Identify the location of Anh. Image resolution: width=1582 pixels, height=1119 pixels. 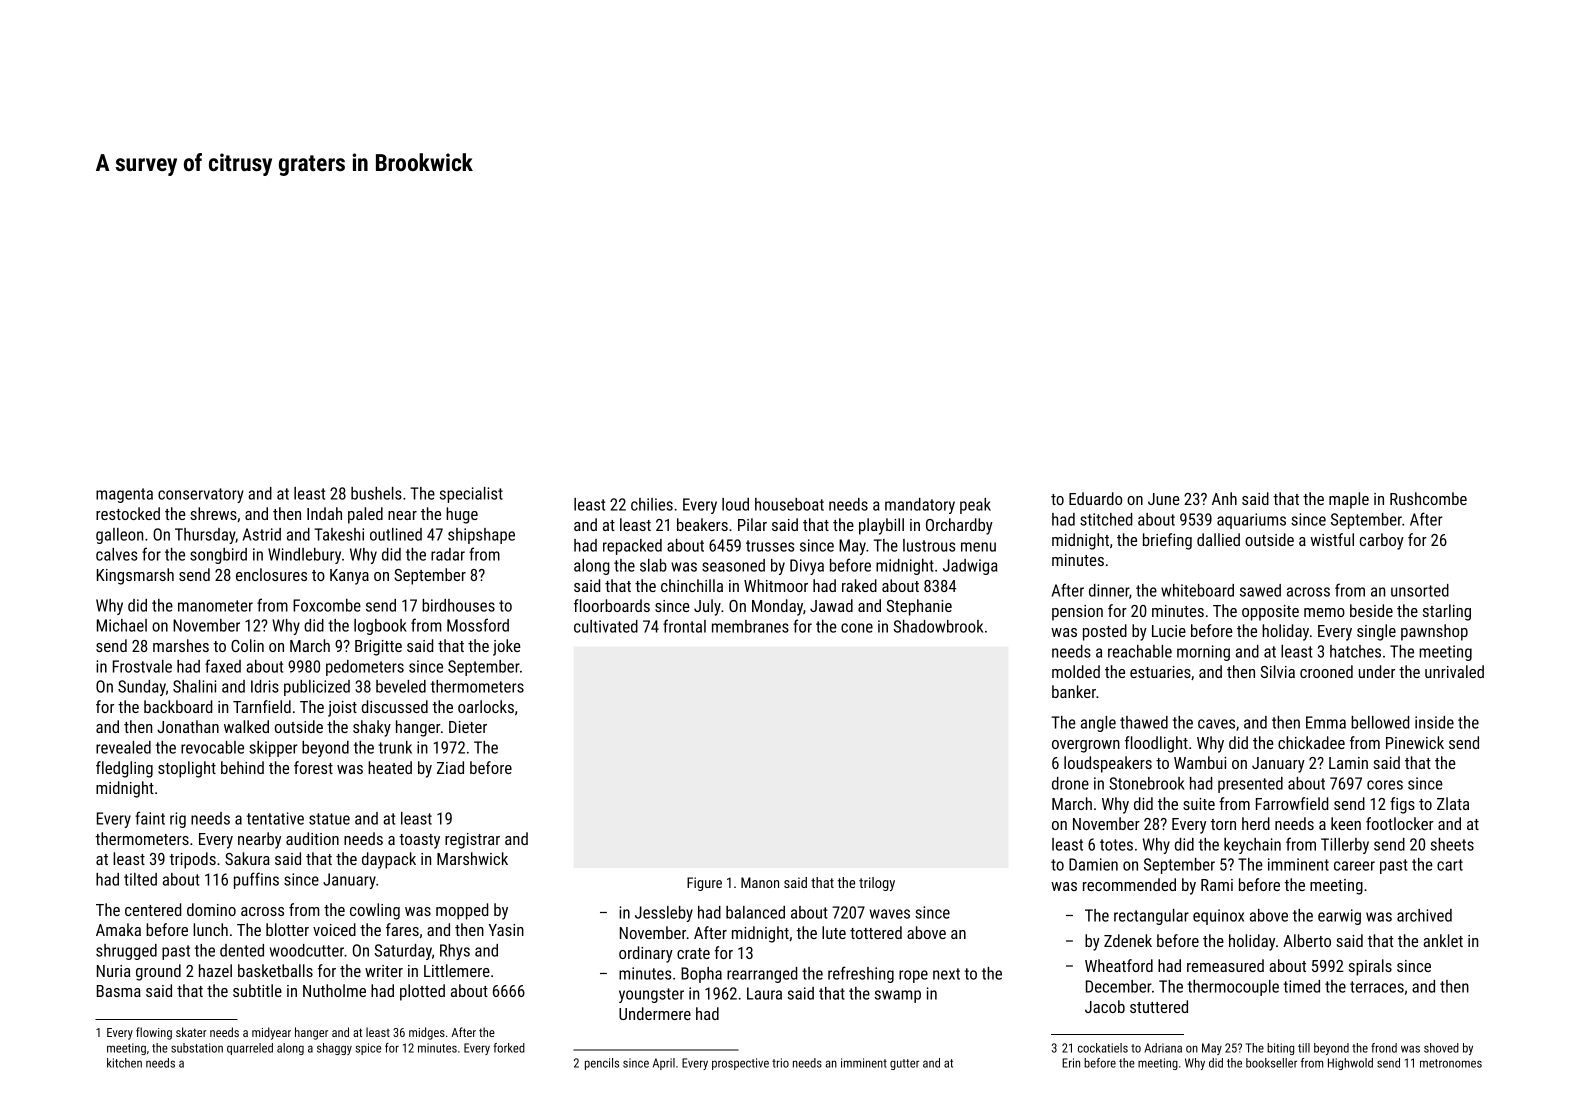
(1224, 498).
